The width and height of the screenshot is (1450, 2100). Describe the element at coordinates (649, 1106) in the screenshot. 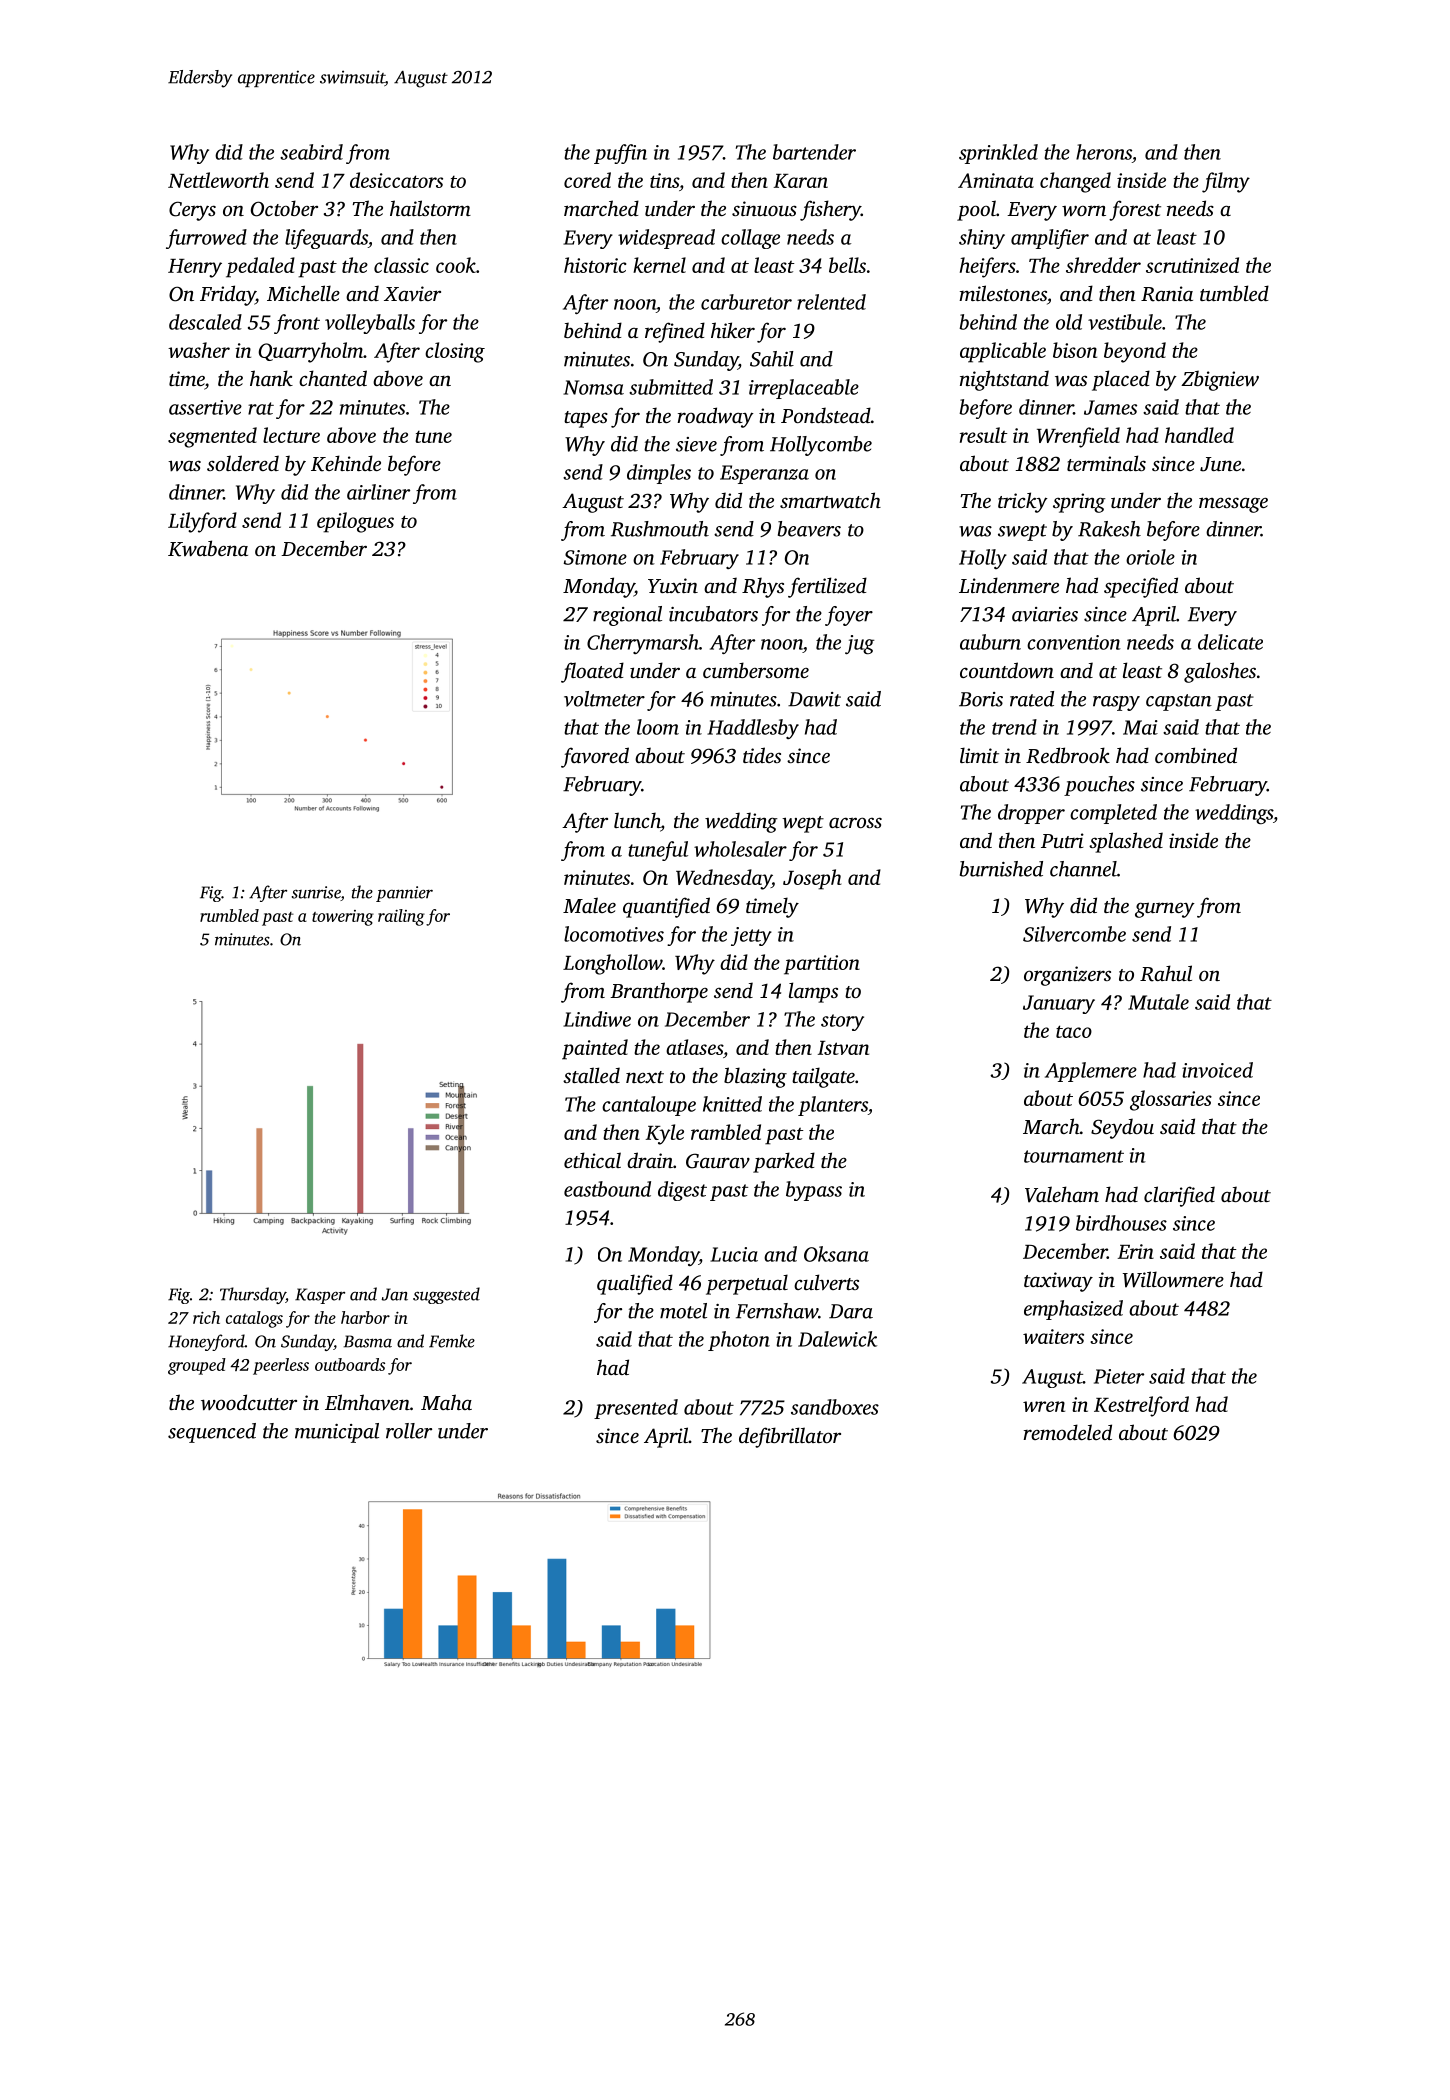

I see `cantaloupe` at that location.
